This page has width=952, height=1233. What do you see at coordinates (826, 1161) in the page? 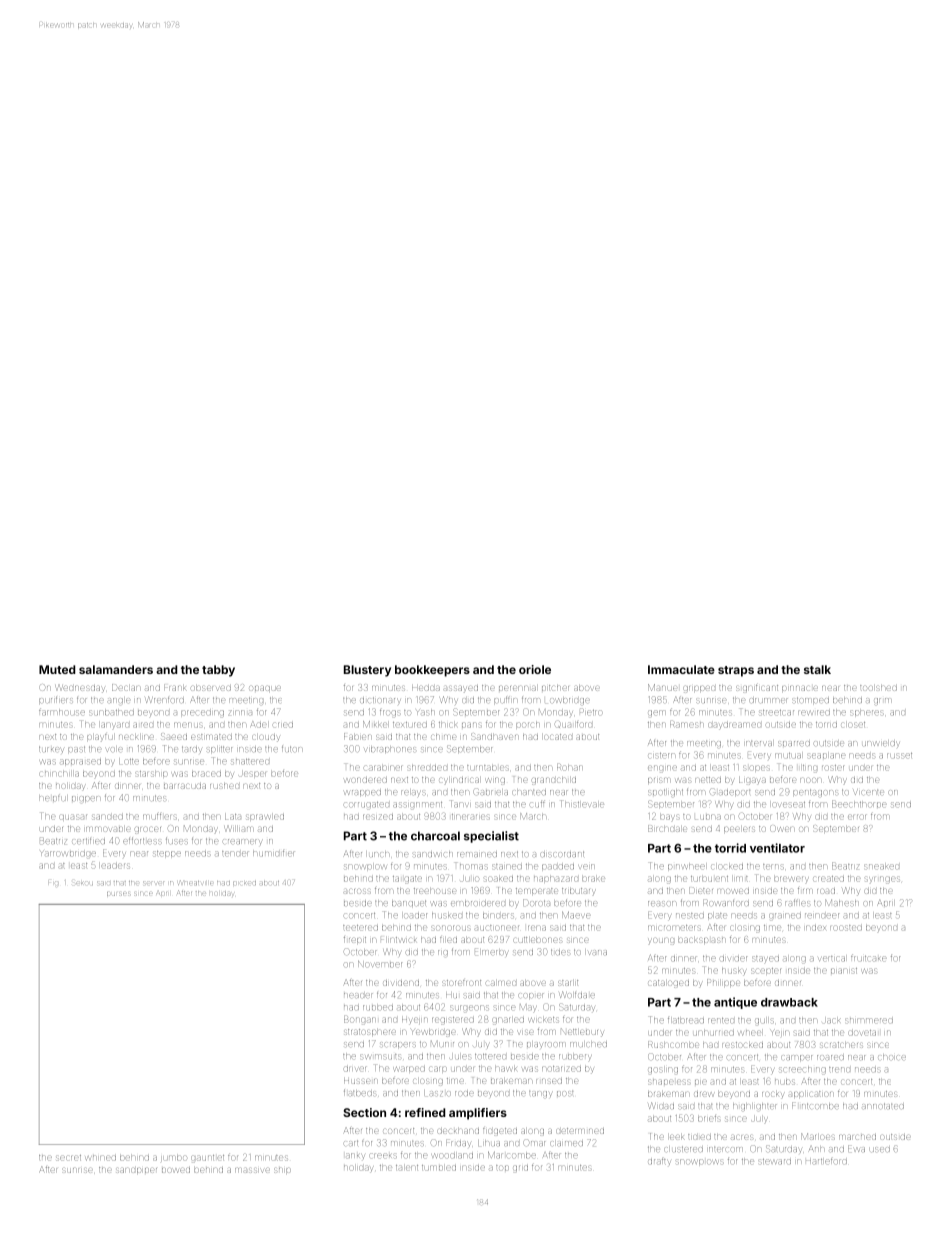
I see `Hartleford` at bounding box center [826, 1161].
